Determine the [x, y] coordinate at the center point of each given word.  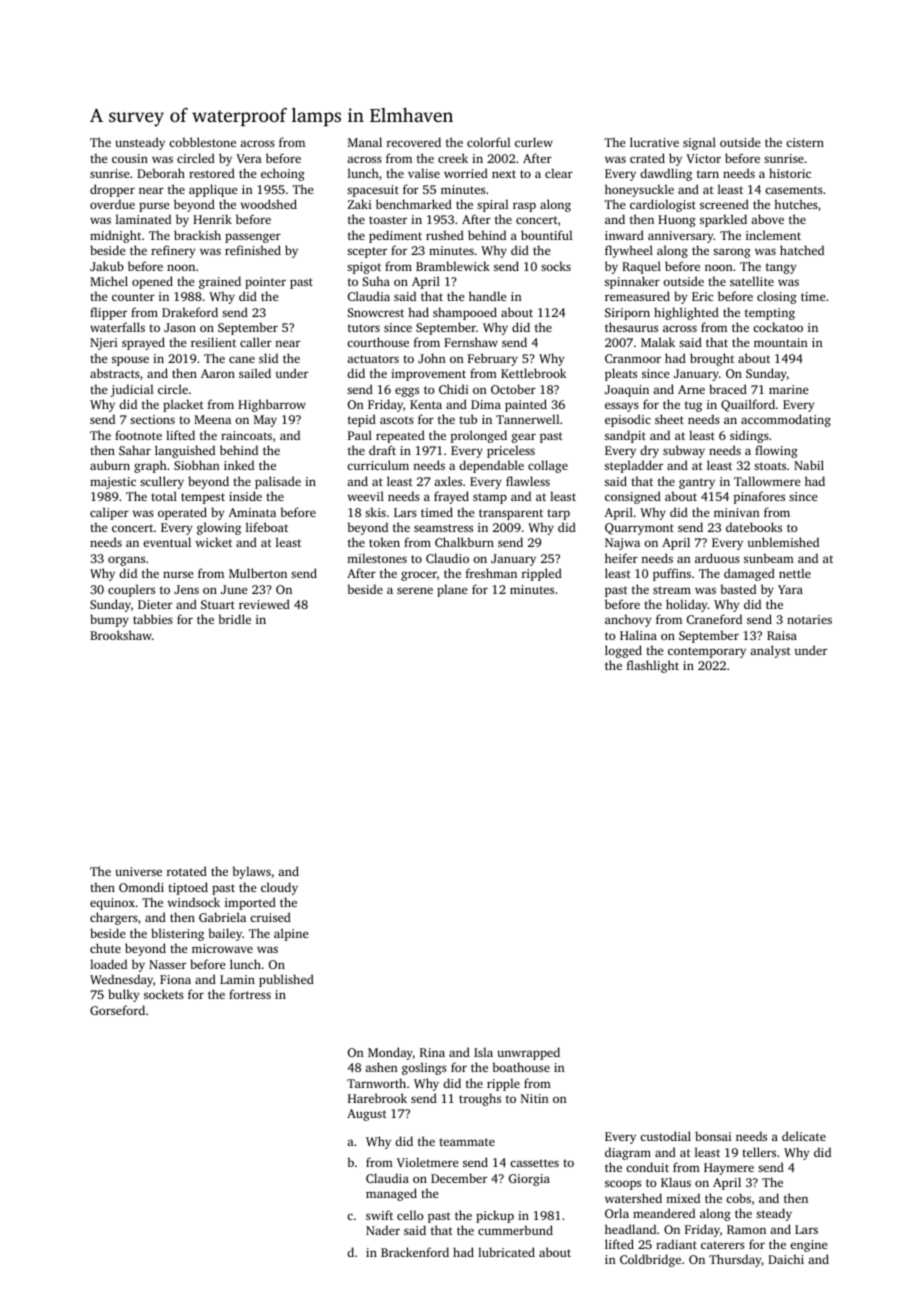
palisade [278, 482]
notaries [809, 619]
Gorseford [117, 1010]
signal [699, 143]
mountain [781, 342]
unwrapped [528, 1053]
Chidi [453, 389]
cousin [130, 158]
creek [453, 158]
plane [452, 590]
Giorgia [529, 1180]
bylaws [251, 872]
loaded [108, 964]
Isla [483, 1052]
